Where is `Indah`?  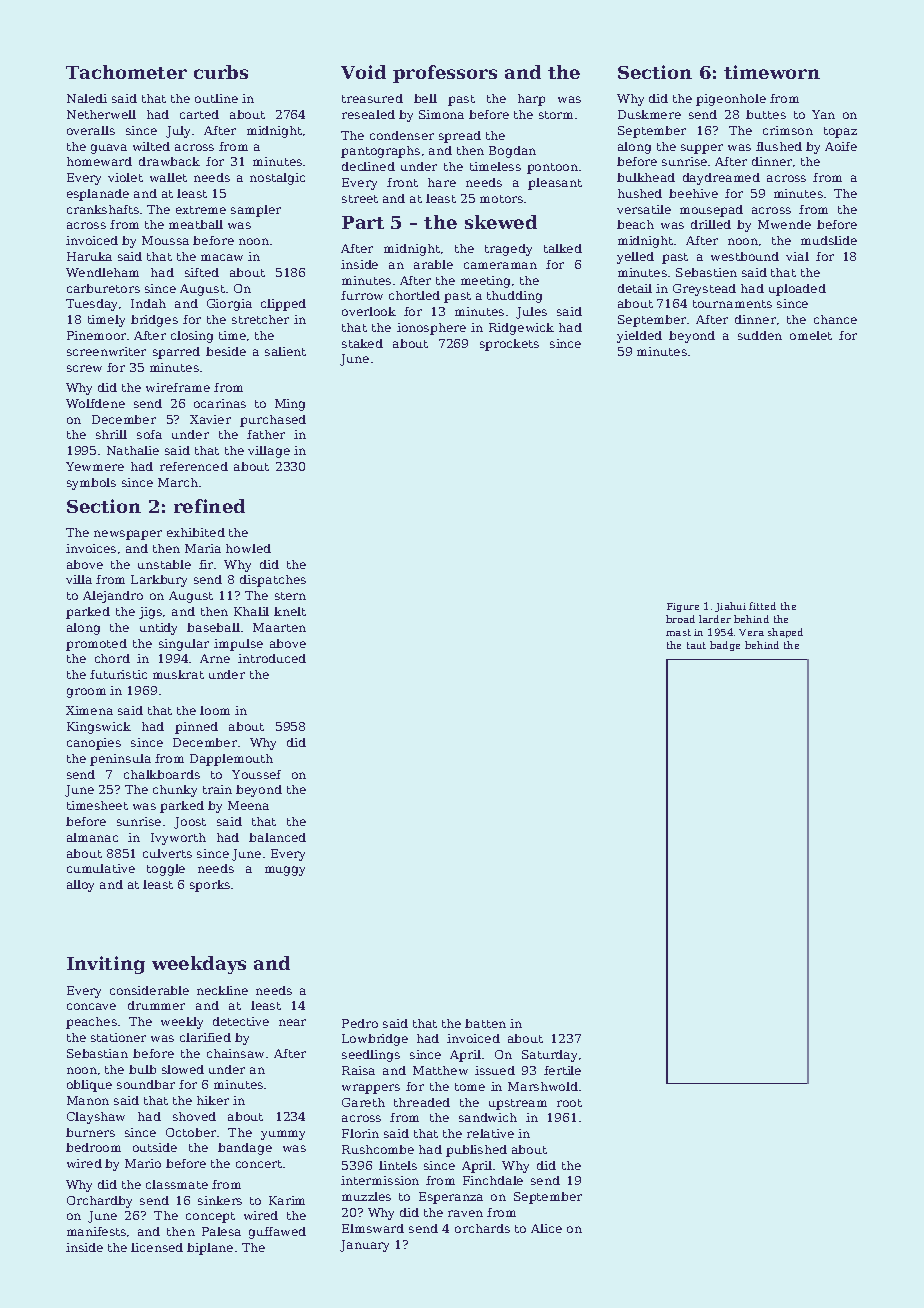 Indah is located at coordinates (148, 303).
